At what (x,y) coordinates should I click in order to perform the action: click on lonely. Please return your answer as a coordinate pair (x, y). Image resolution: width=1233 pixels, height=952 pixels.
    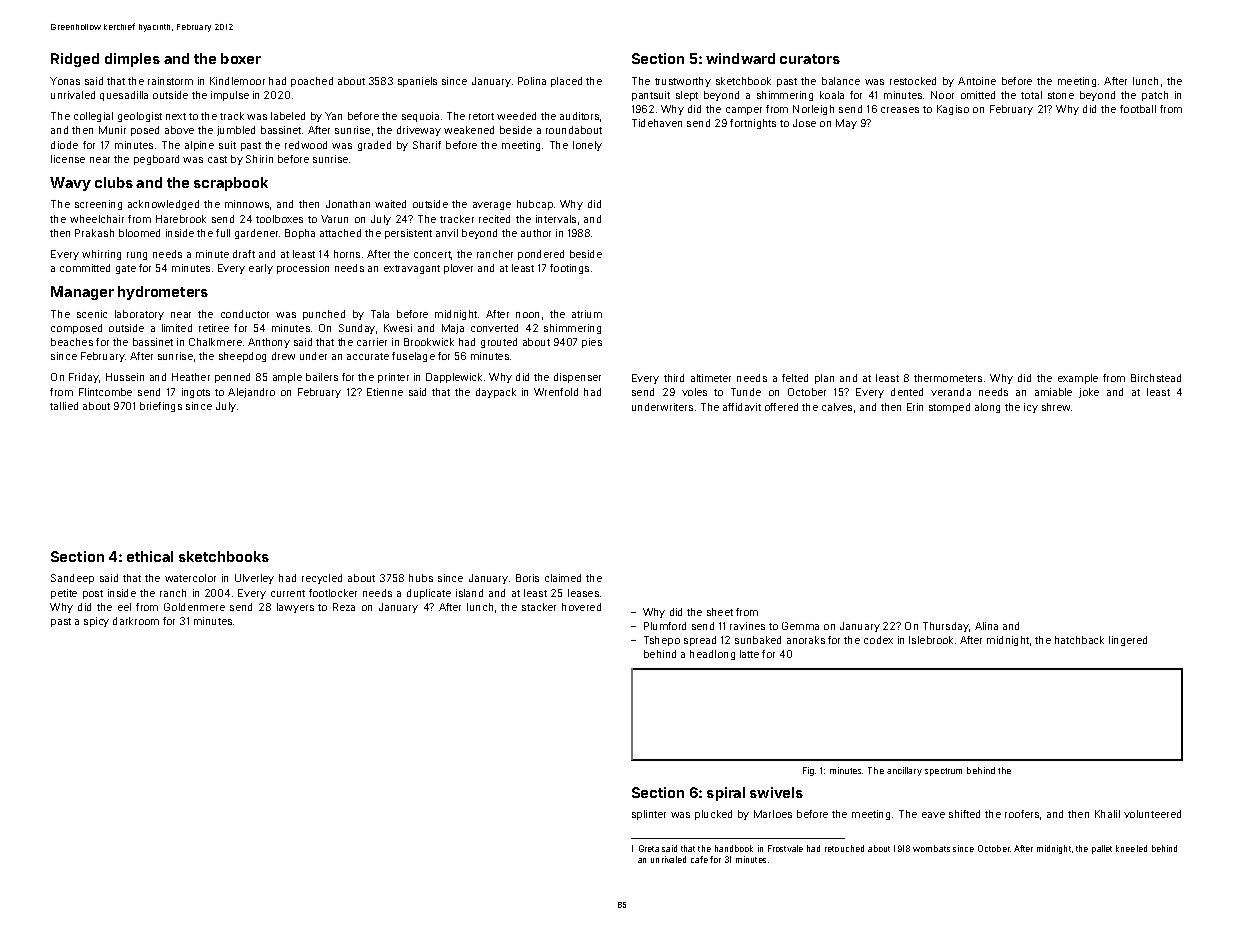
    Looking at the image, I should click on (587, 146).
